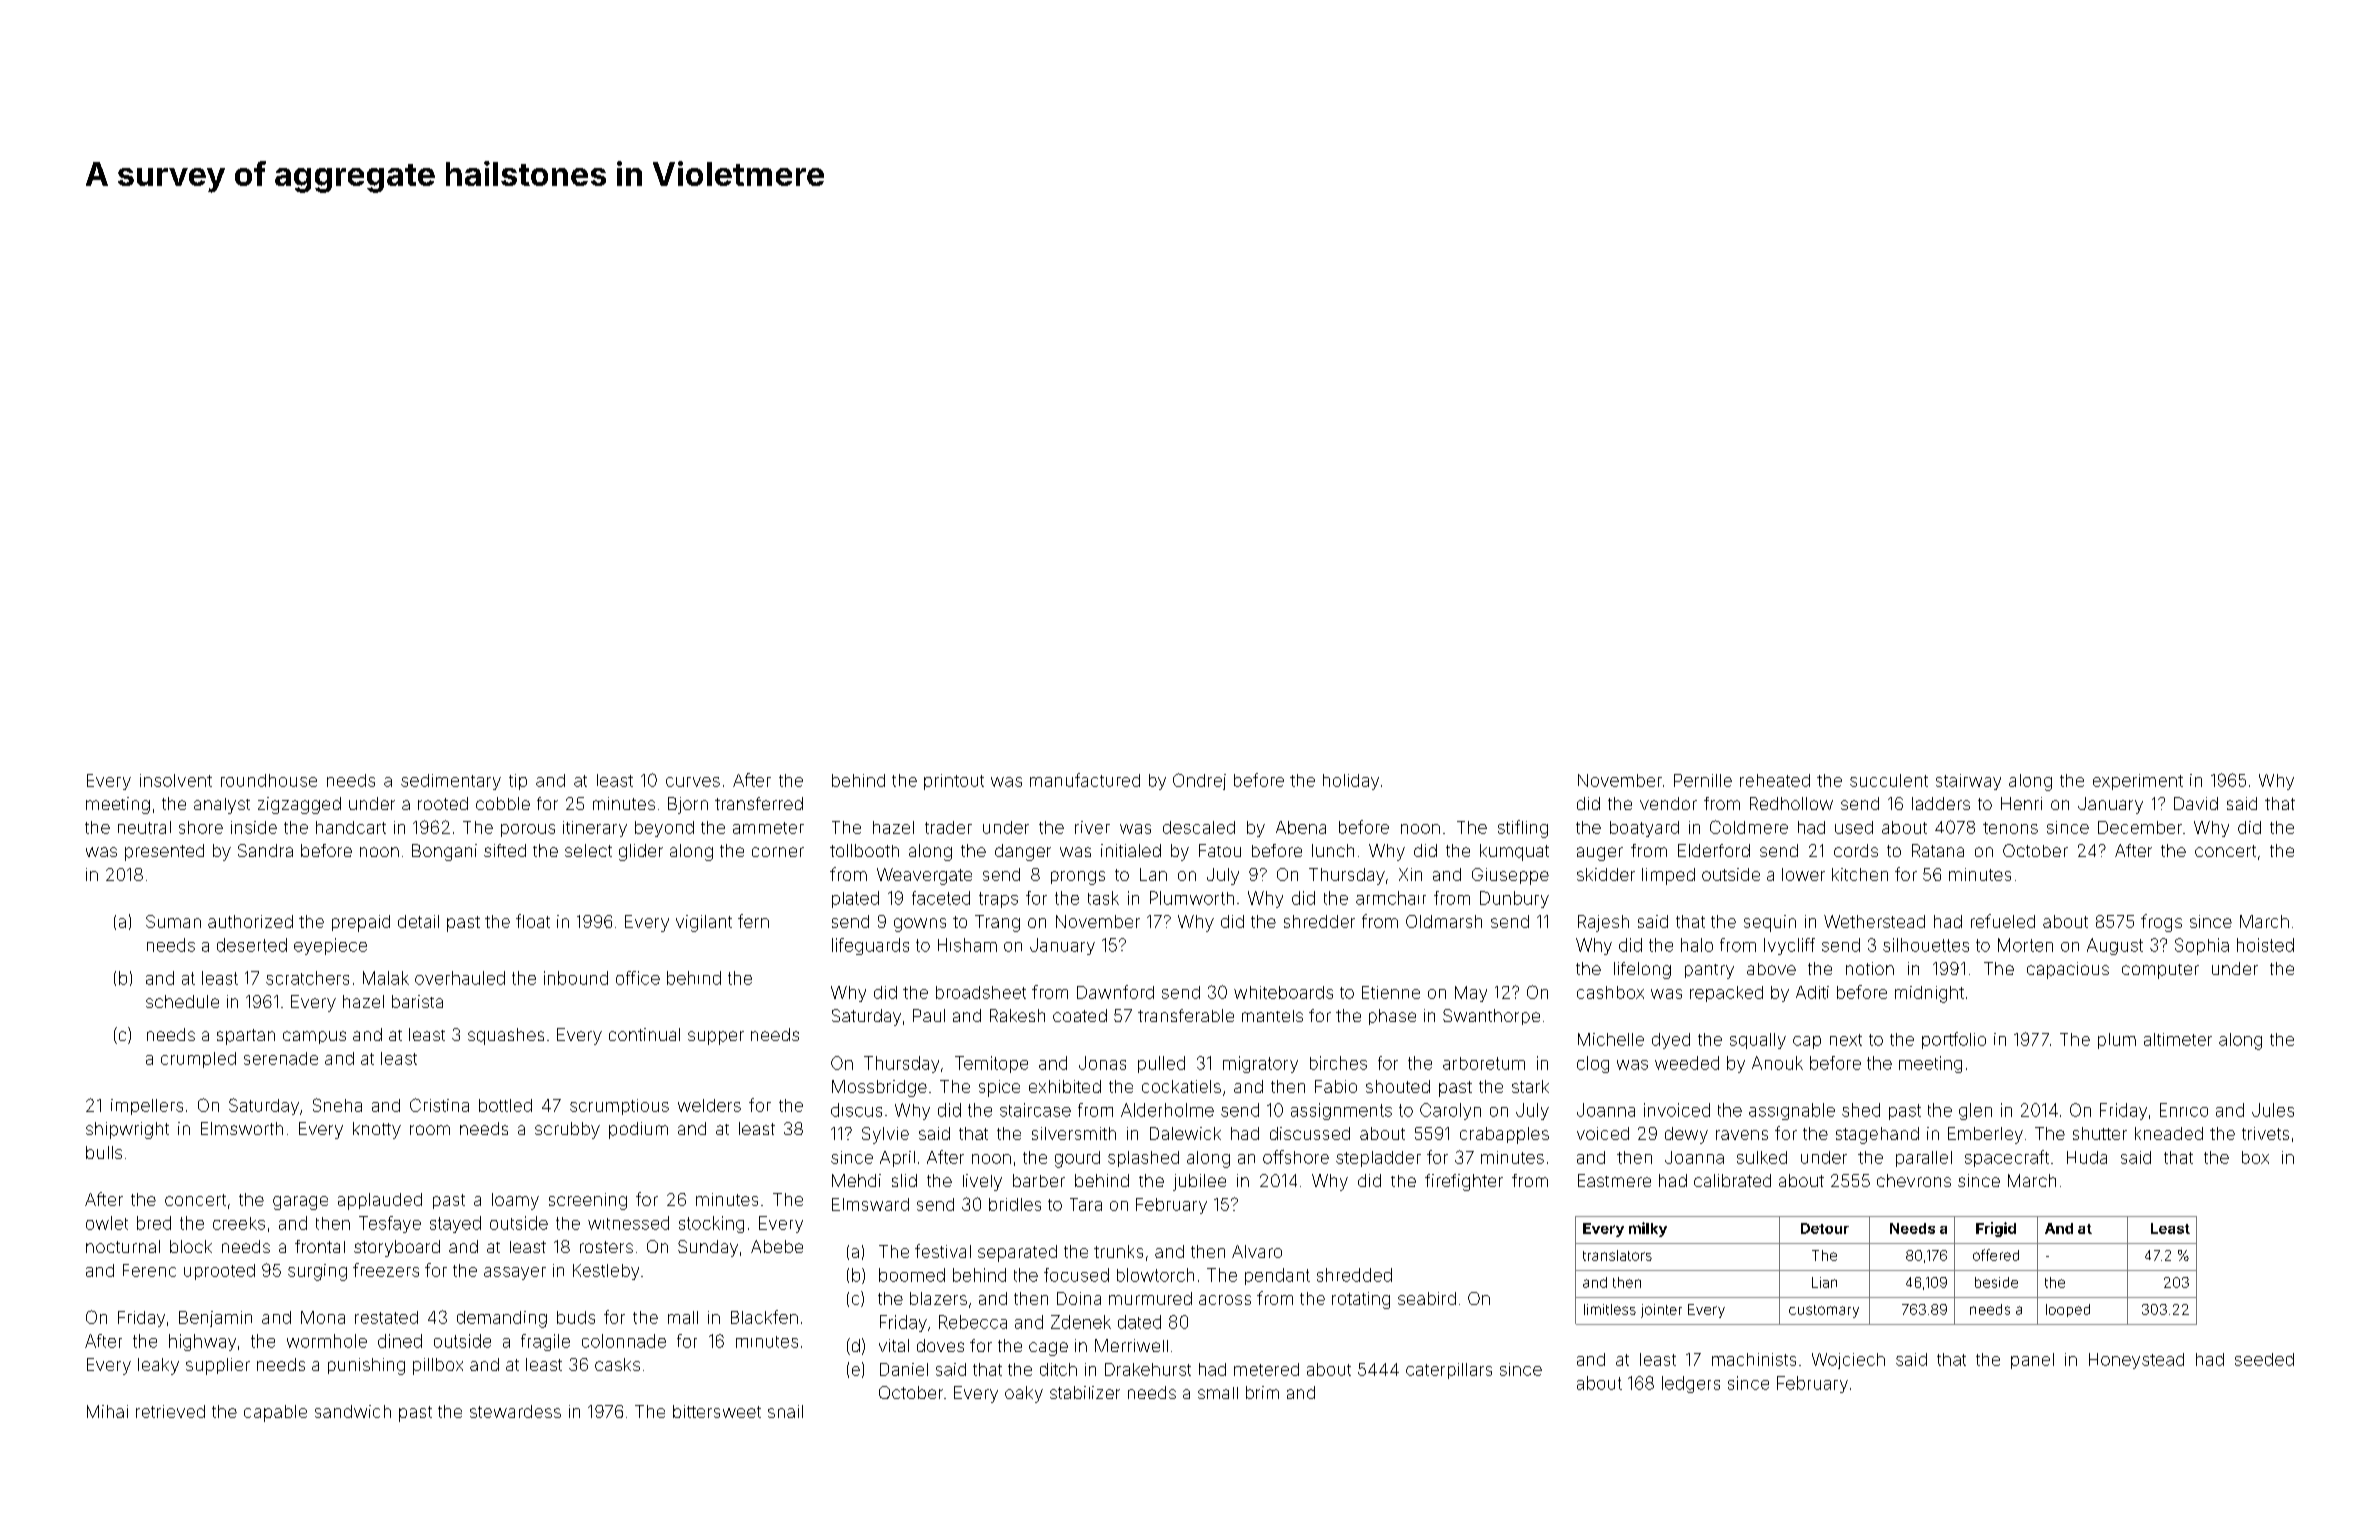 The height and width of the screenshot is (1540, 2380). Describe the element at coordinates (2068, 970) in the screenshot. I see `capacious` at that location.
